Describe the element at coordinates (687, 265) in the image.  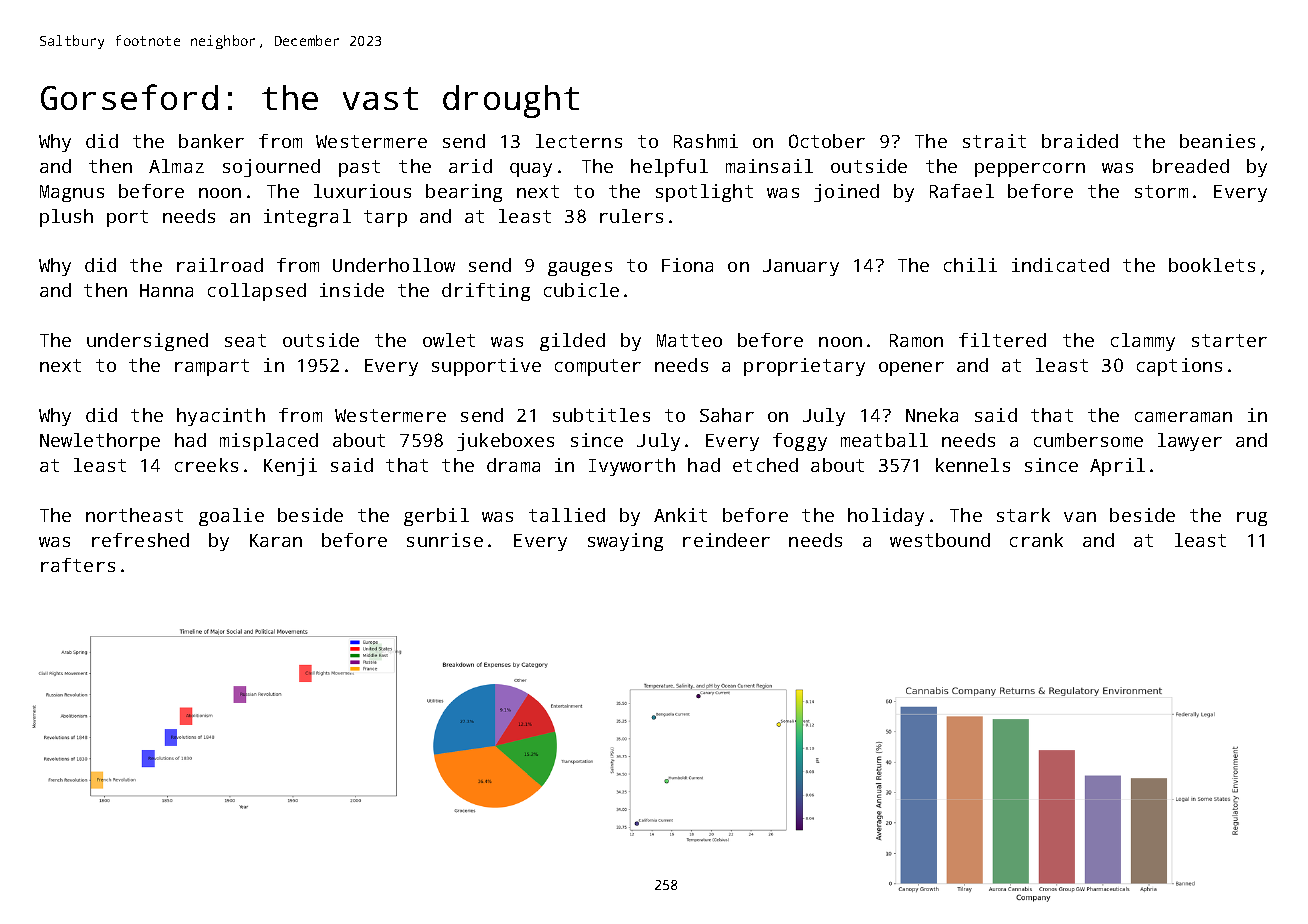
I see `Fiona` at that location.
